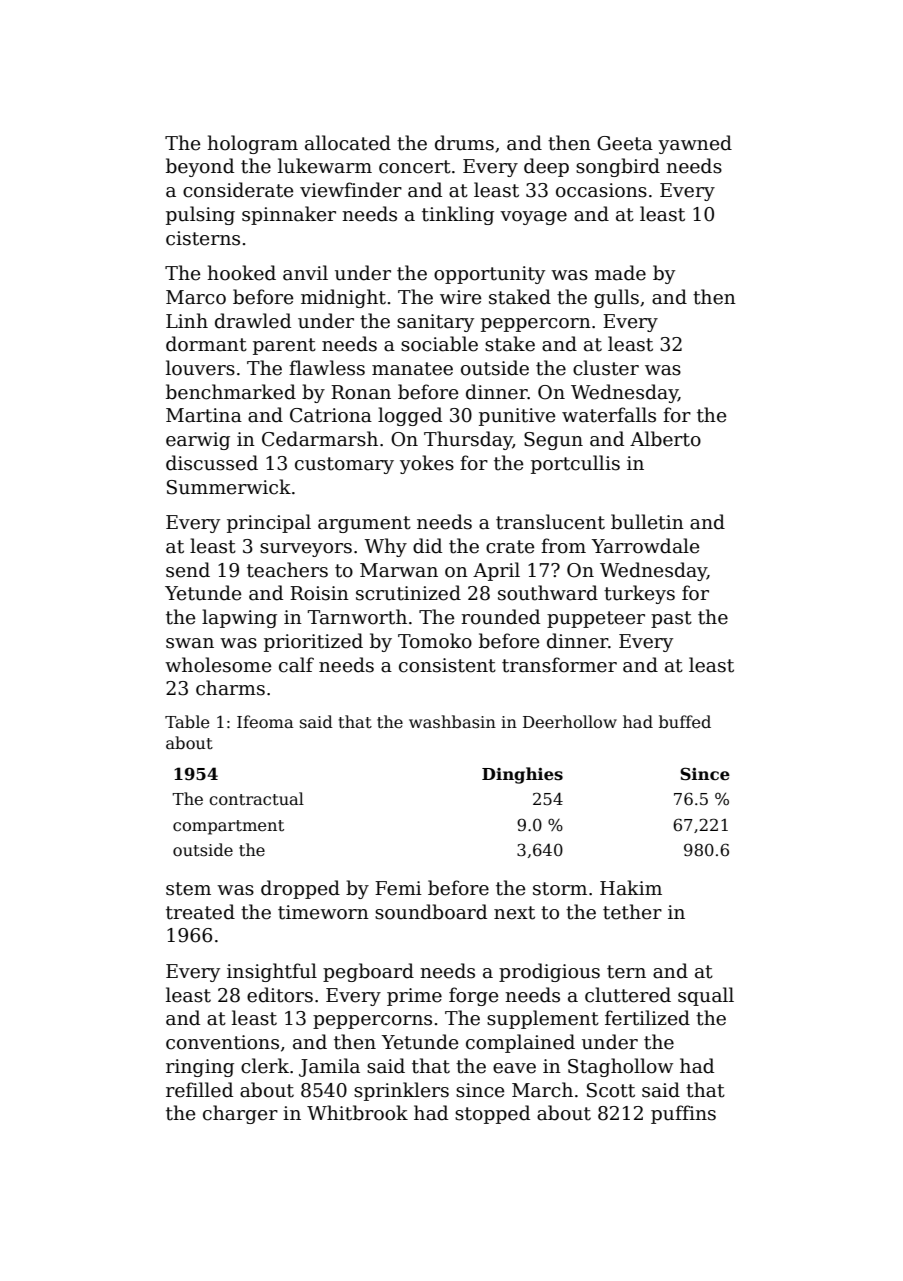 The width and height of the image is (903, 1281). Describe the element at coordinates (631, 888) in the image. I see `Hakim` at that location.
